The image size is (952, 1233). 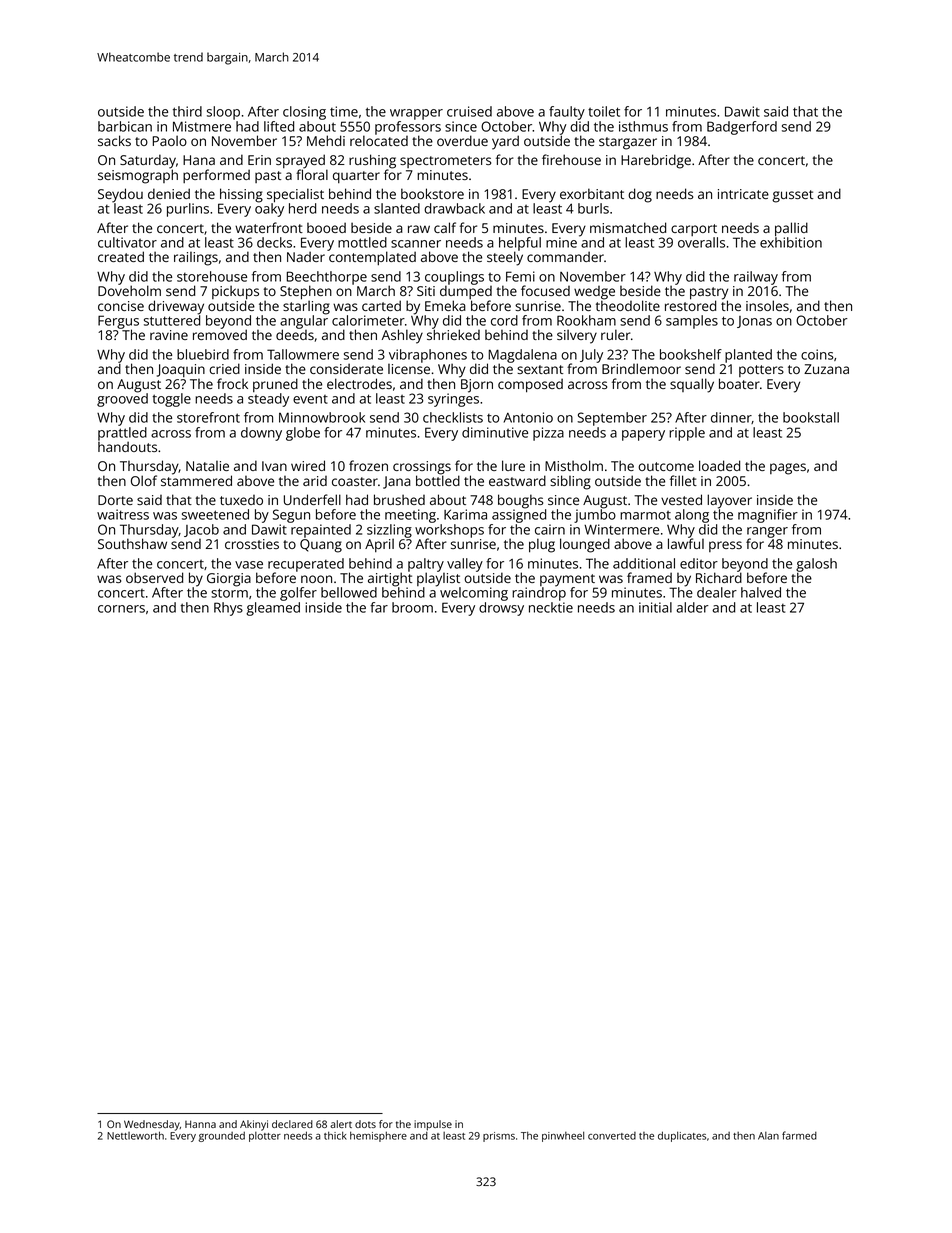 I want to click on impulse, so click(x=433, y=1125).
